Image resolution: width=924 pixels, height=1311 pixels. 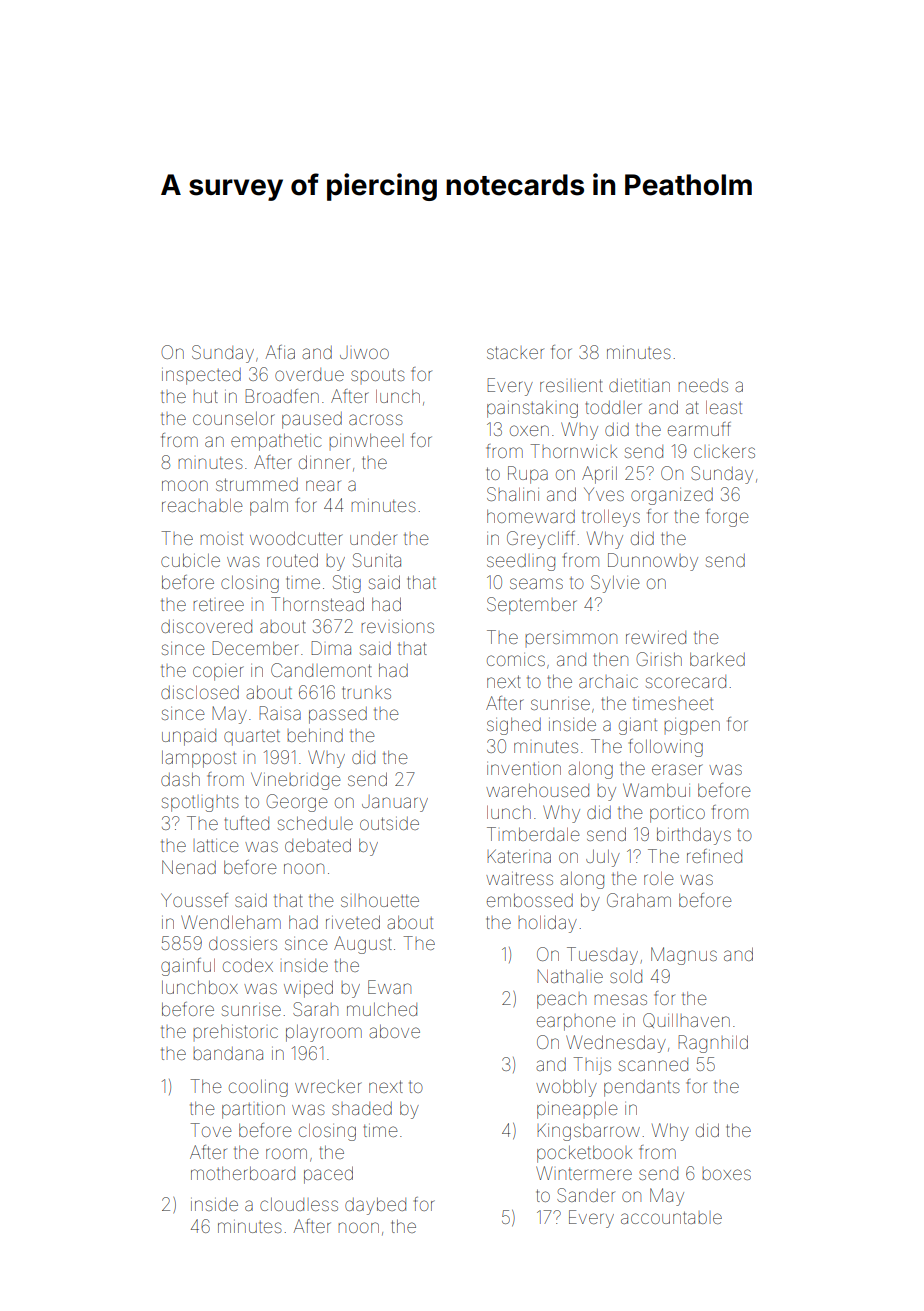 What do you see at coordinates (253, 1110) in the screenshot?
I see `partition` at bounding box center [253, 1110].
